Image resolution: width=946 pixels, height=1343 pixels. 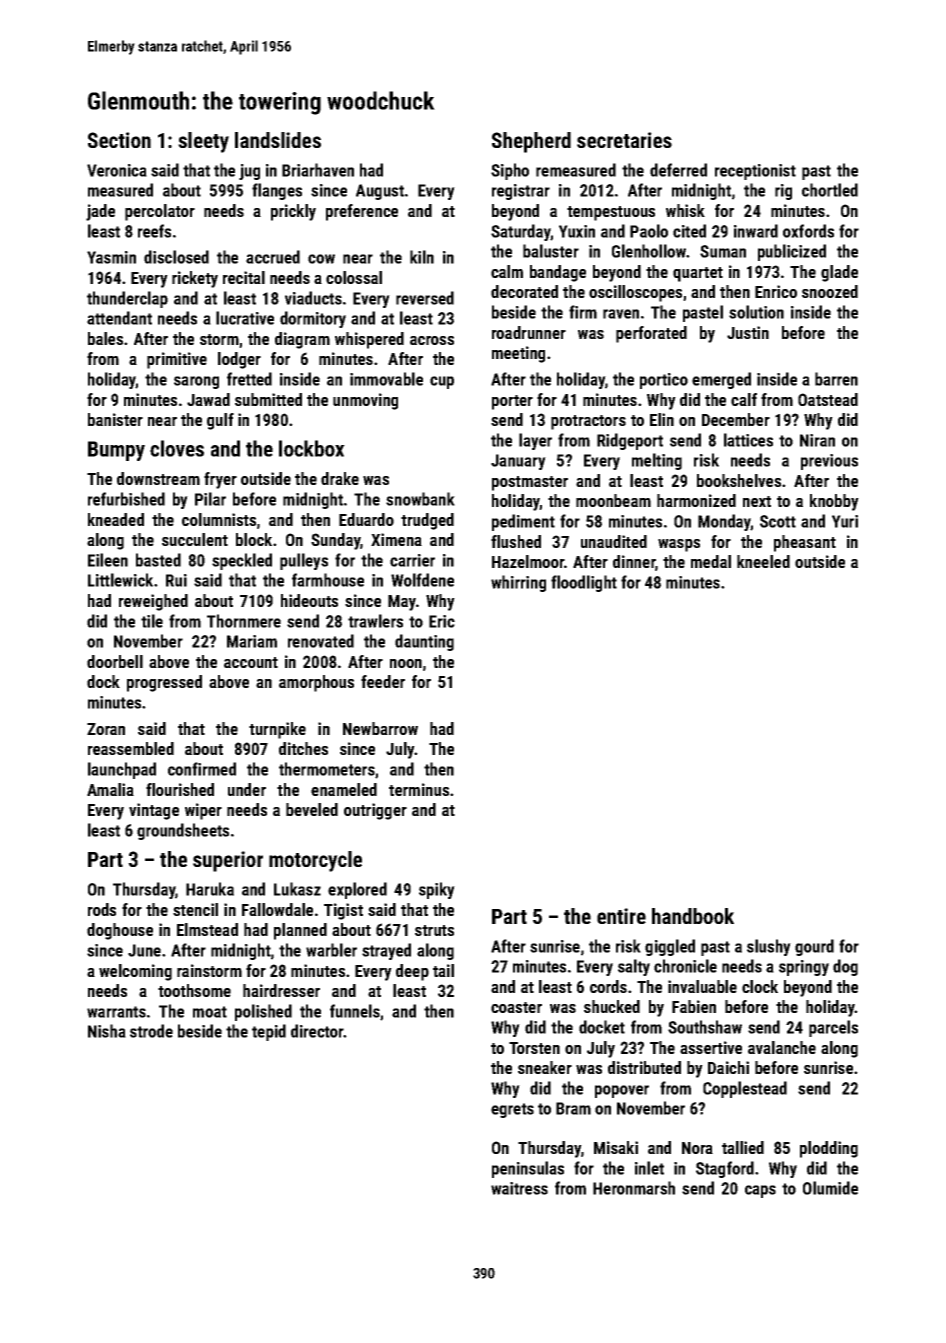 I want to click on wasps, so click(x=679, y=545).
